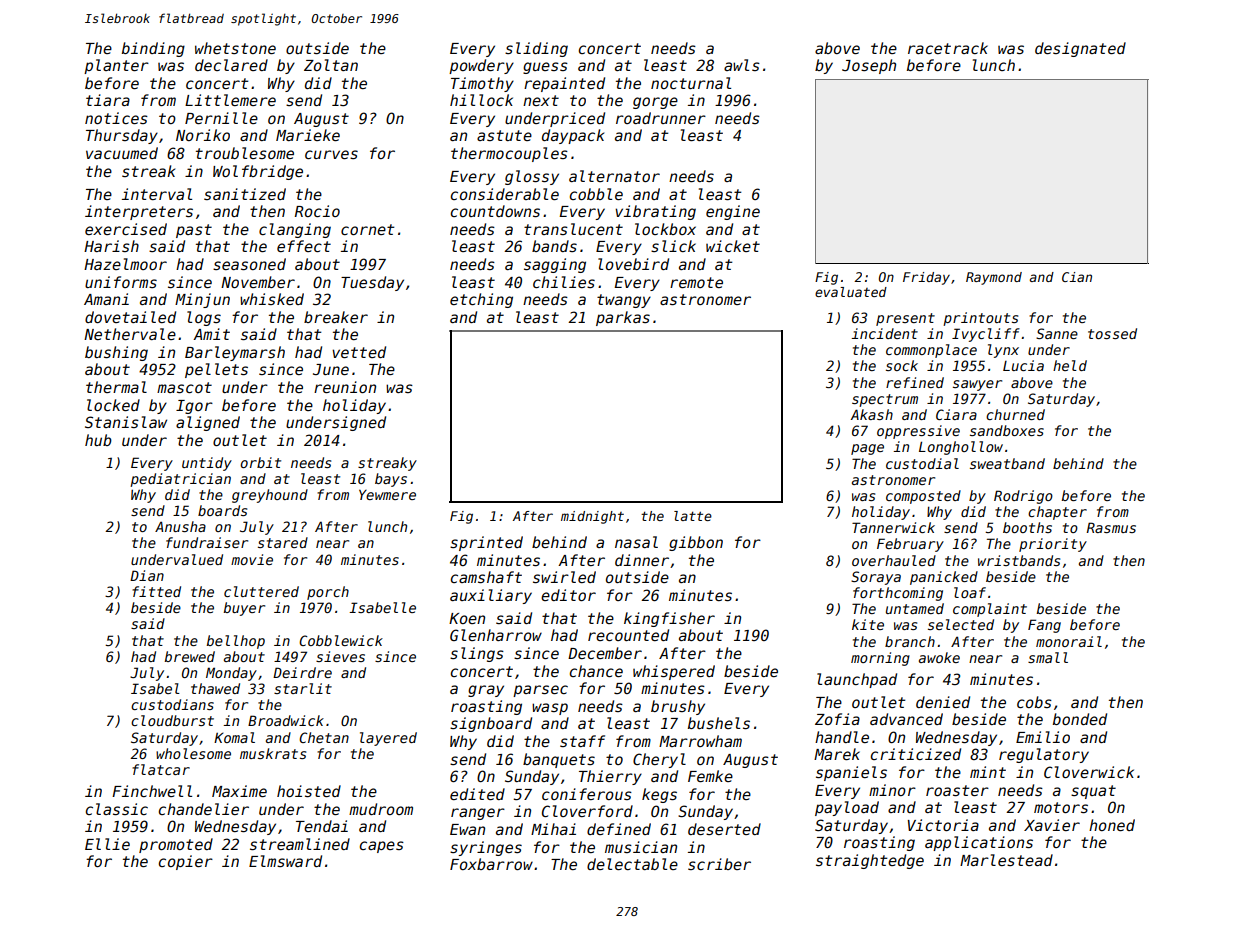 The image size is (1233, 952). What do you see at coordinates (623, 318) in the screenshot?
I see `parkas` at bounding box center [623, 318].
